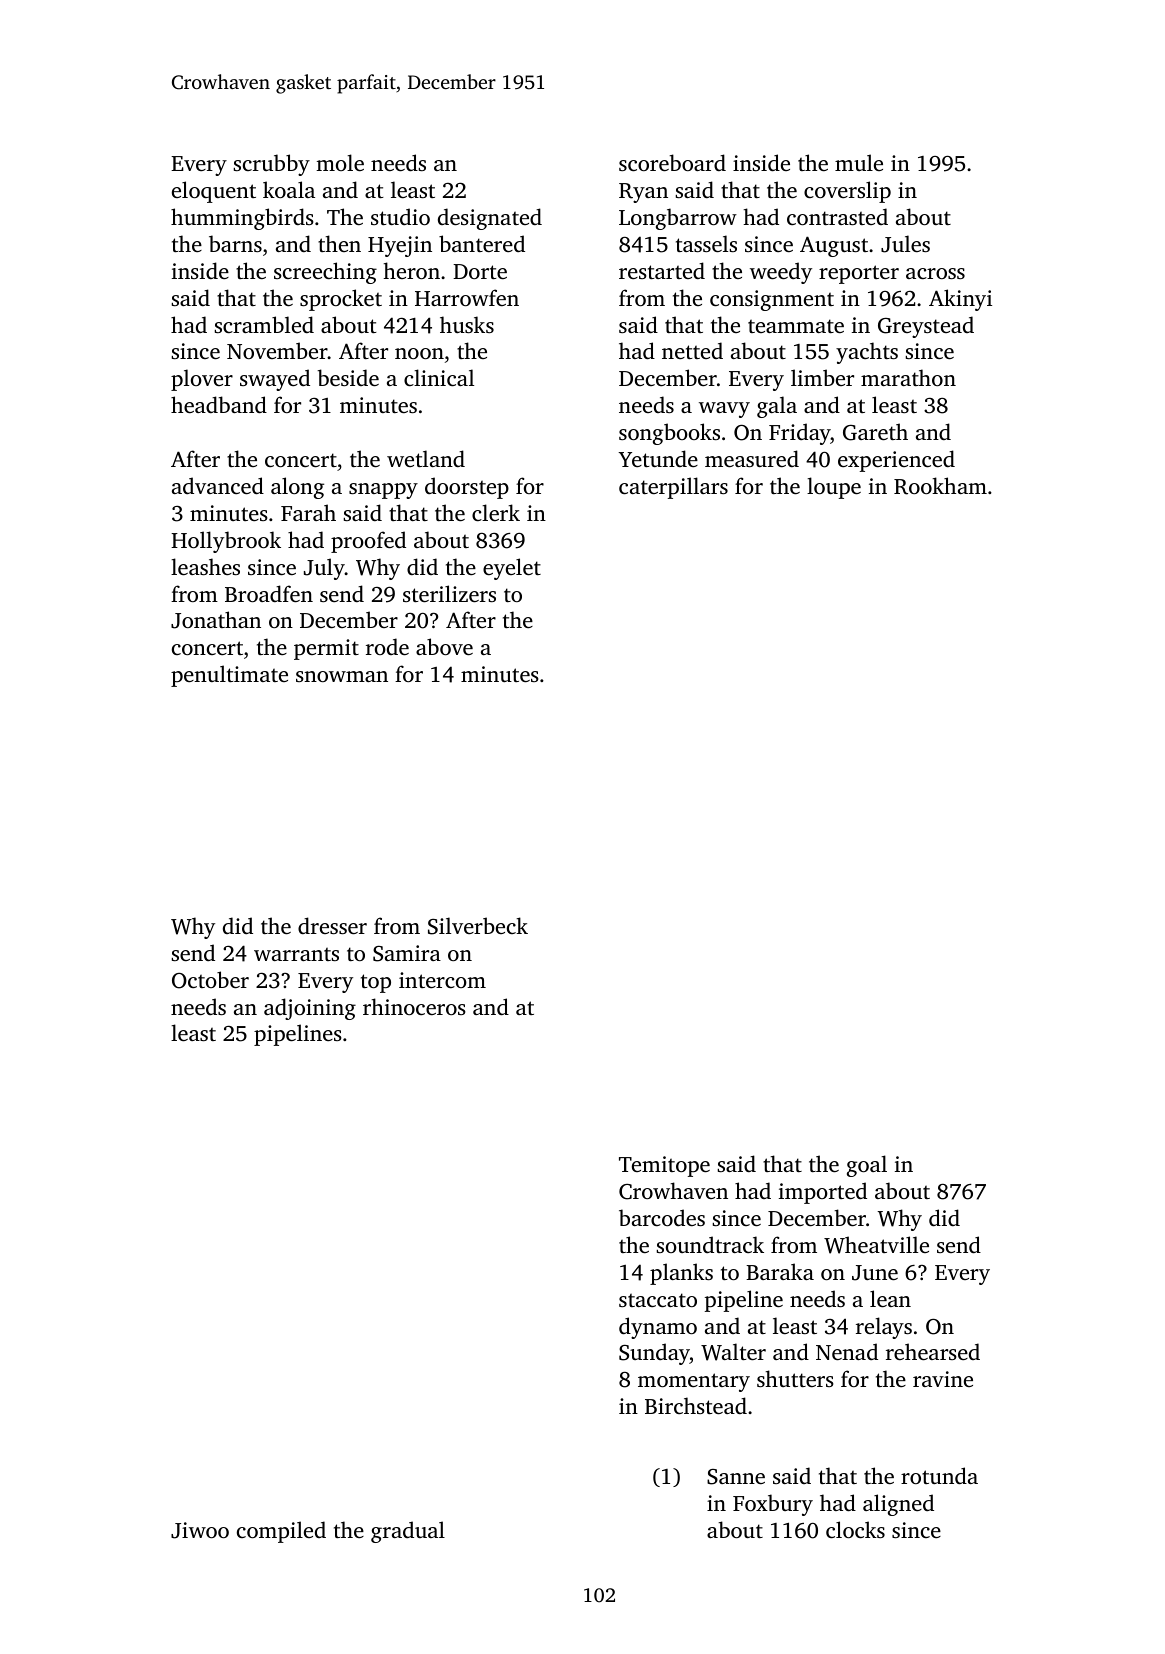 The width and height of the screenshot is (1165, 1654). I want to click on loupe, so click(834, 488).
